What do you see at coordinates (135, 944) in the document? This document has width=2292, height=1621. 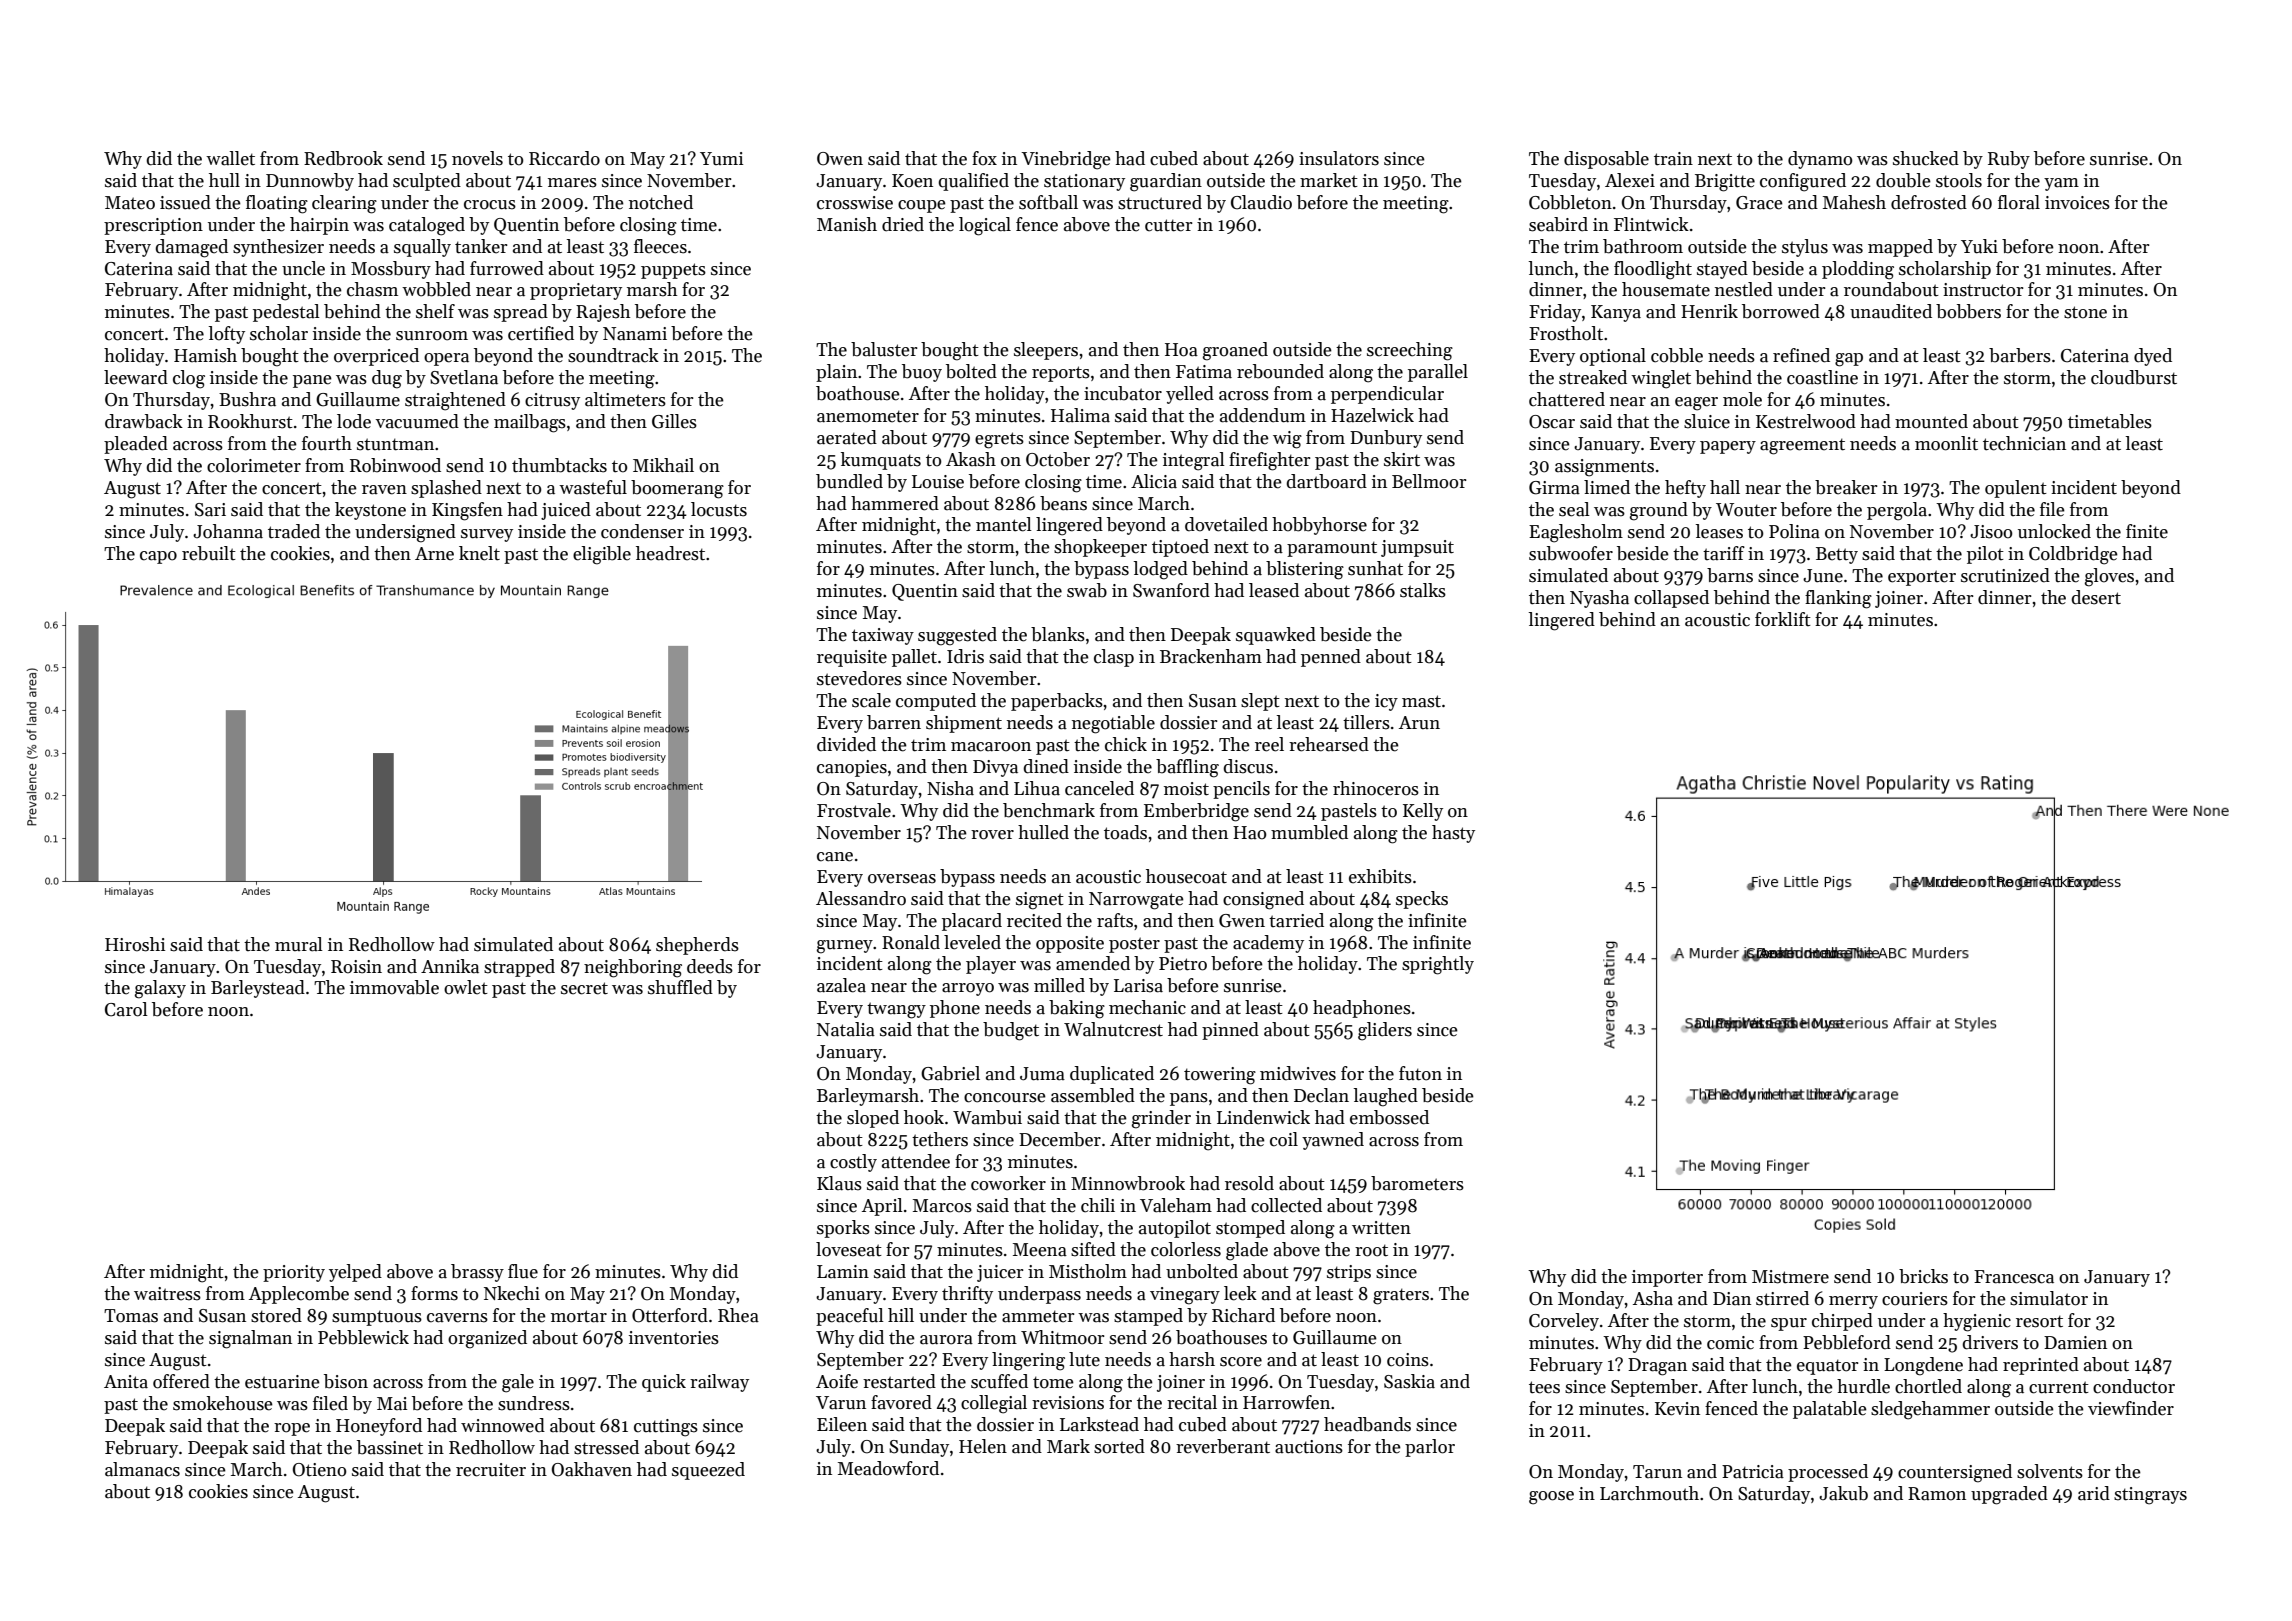 I see `Hiroshi` at bounding box center [135, 944].
